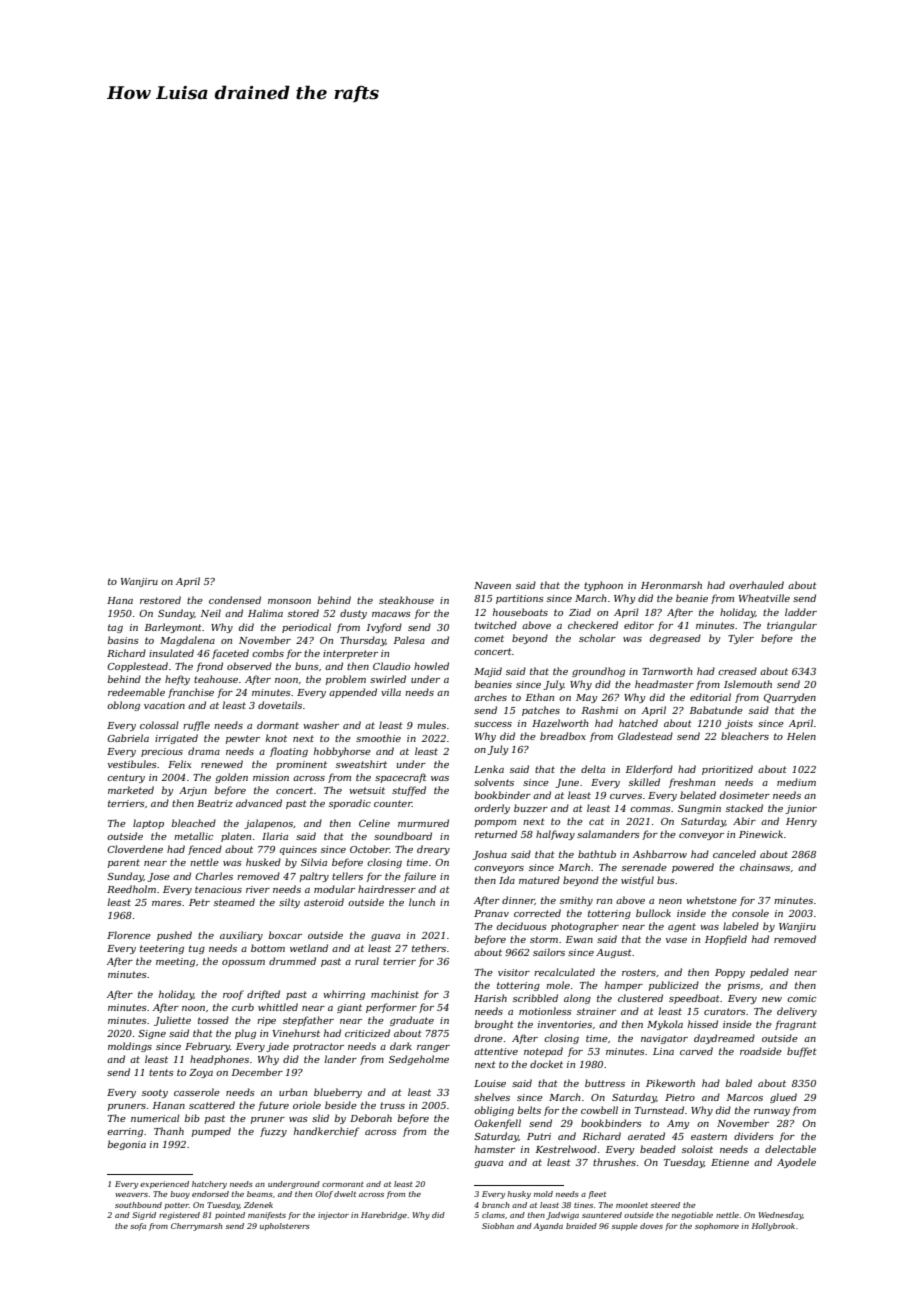  What do you see at coordinates (603, 586) in the page?
I see `typhoon` at bounding box center [603, 586].
